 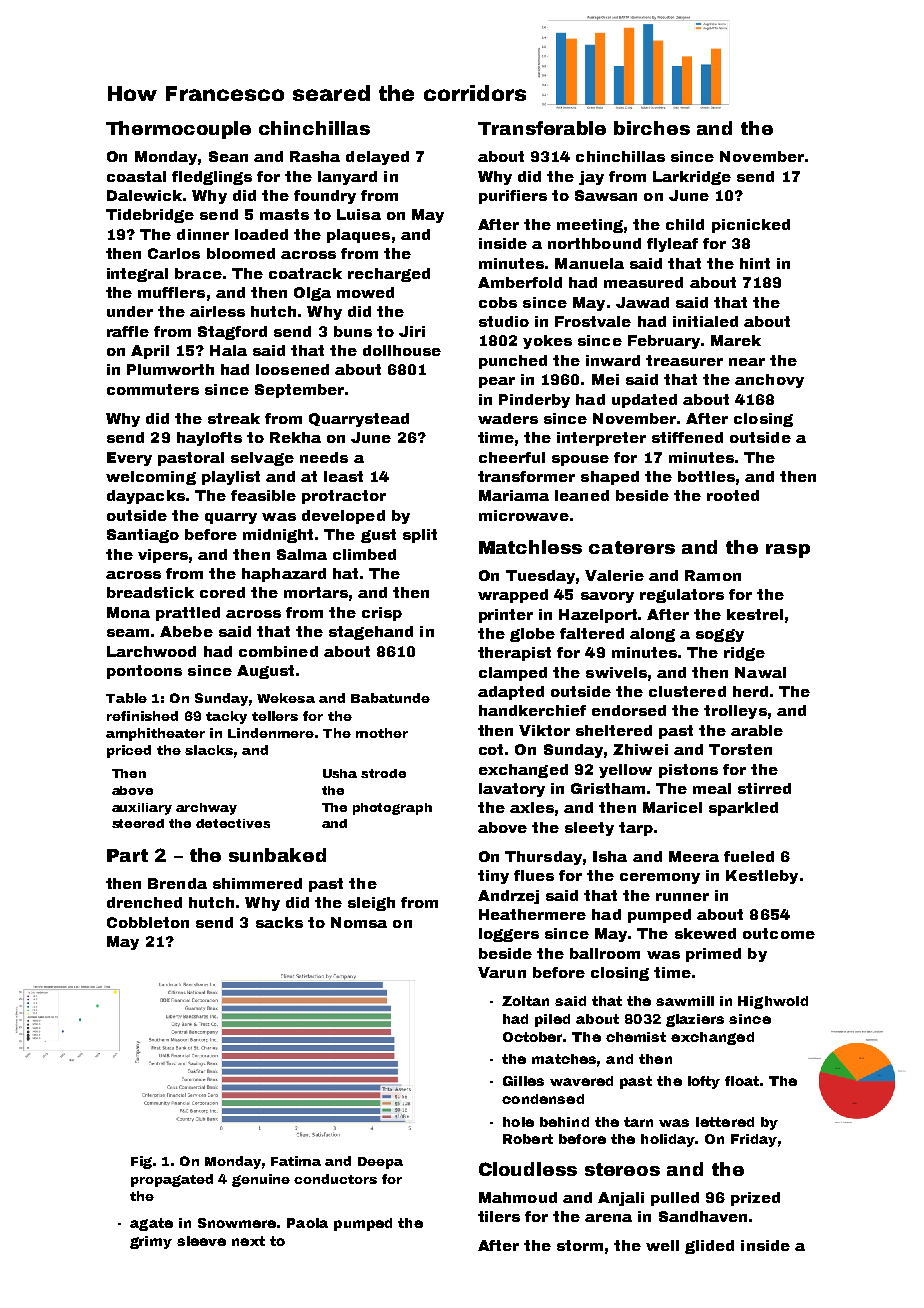 I want to click on sleeve, so click(x=201, y=1241).
